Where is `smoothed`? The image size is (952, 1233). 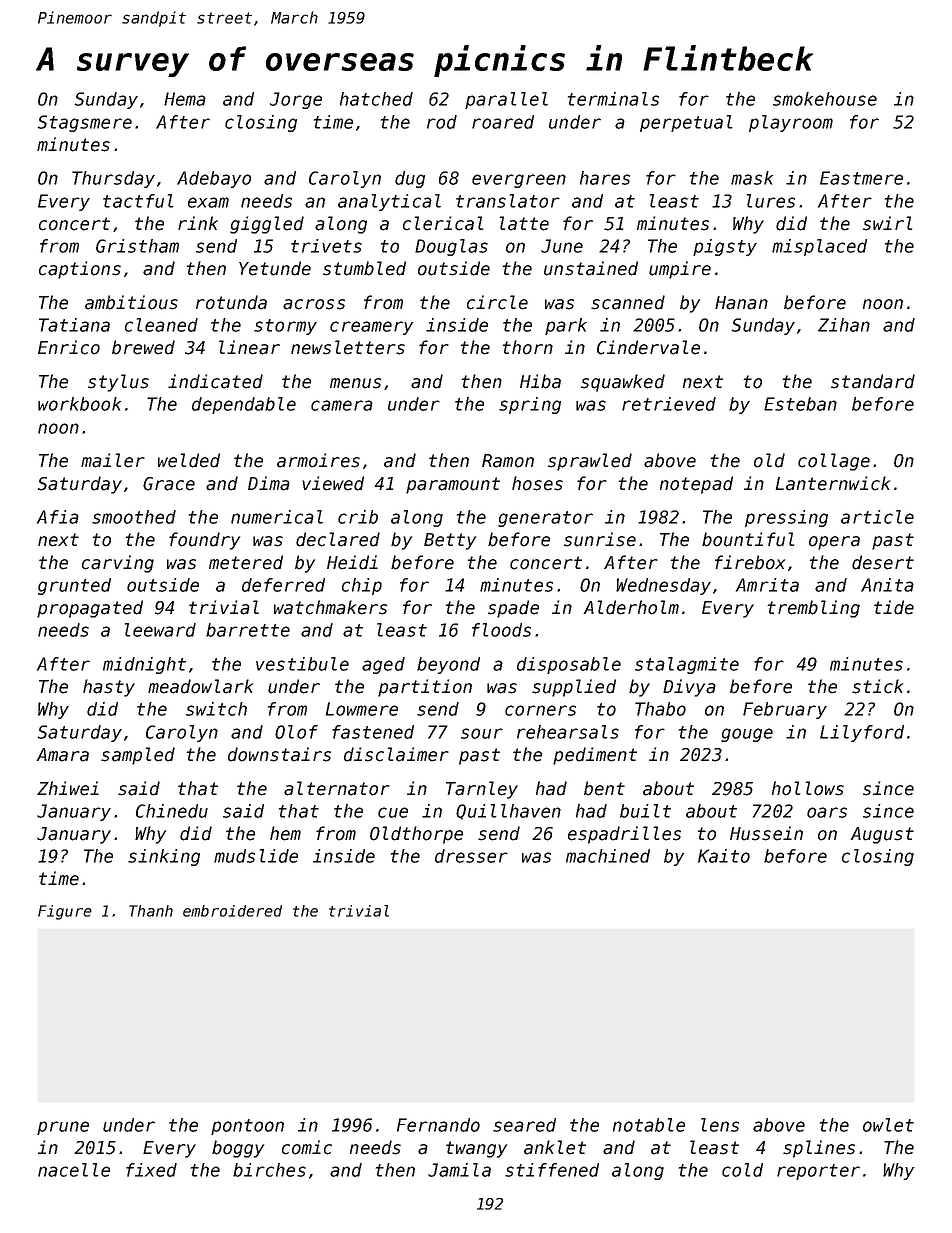 smoothed is located at coordinates (134, 517).
